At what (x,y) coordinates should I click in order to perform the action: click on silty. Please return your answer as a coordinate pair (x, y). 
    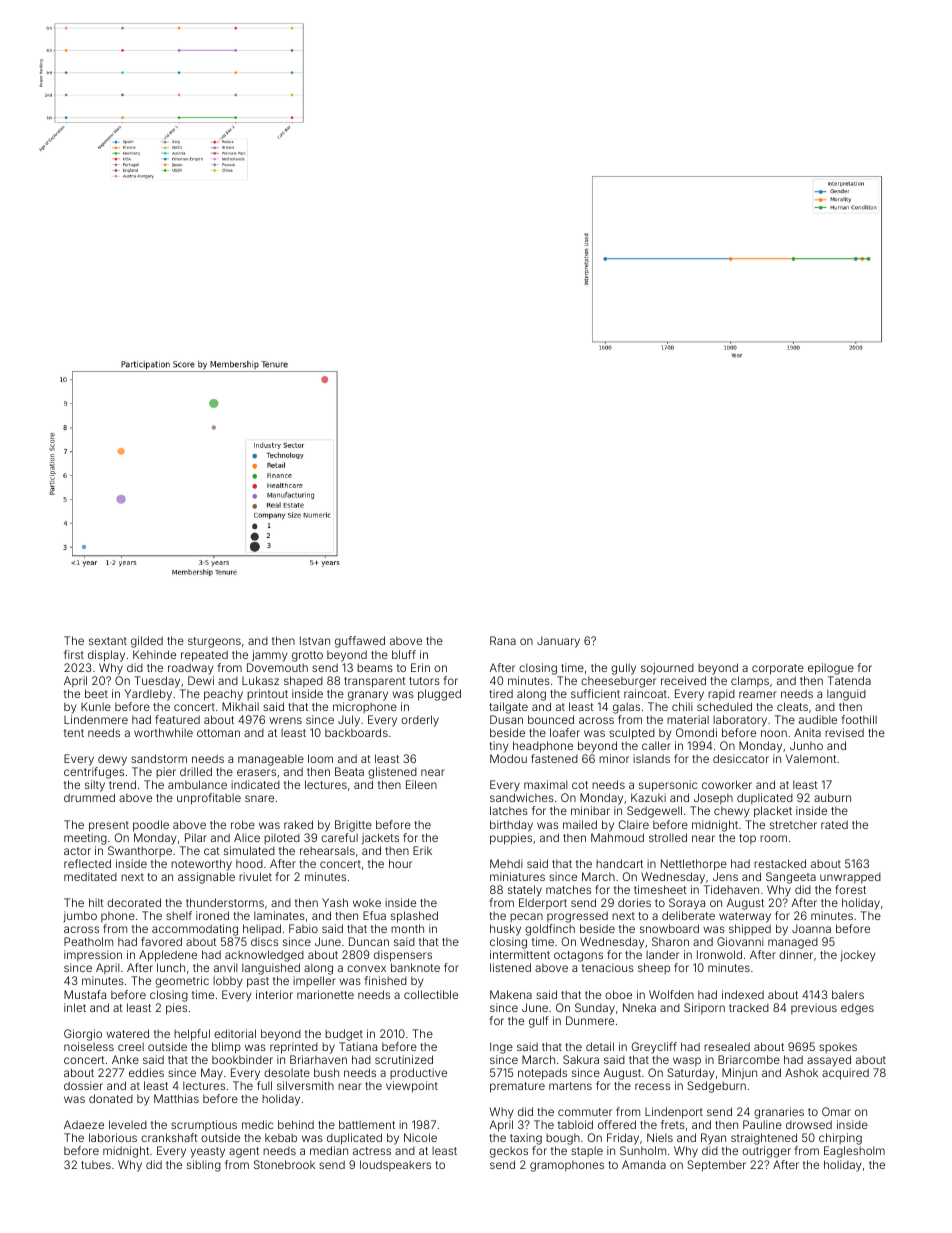
    Looking at the image, I should click on (95, 786).
